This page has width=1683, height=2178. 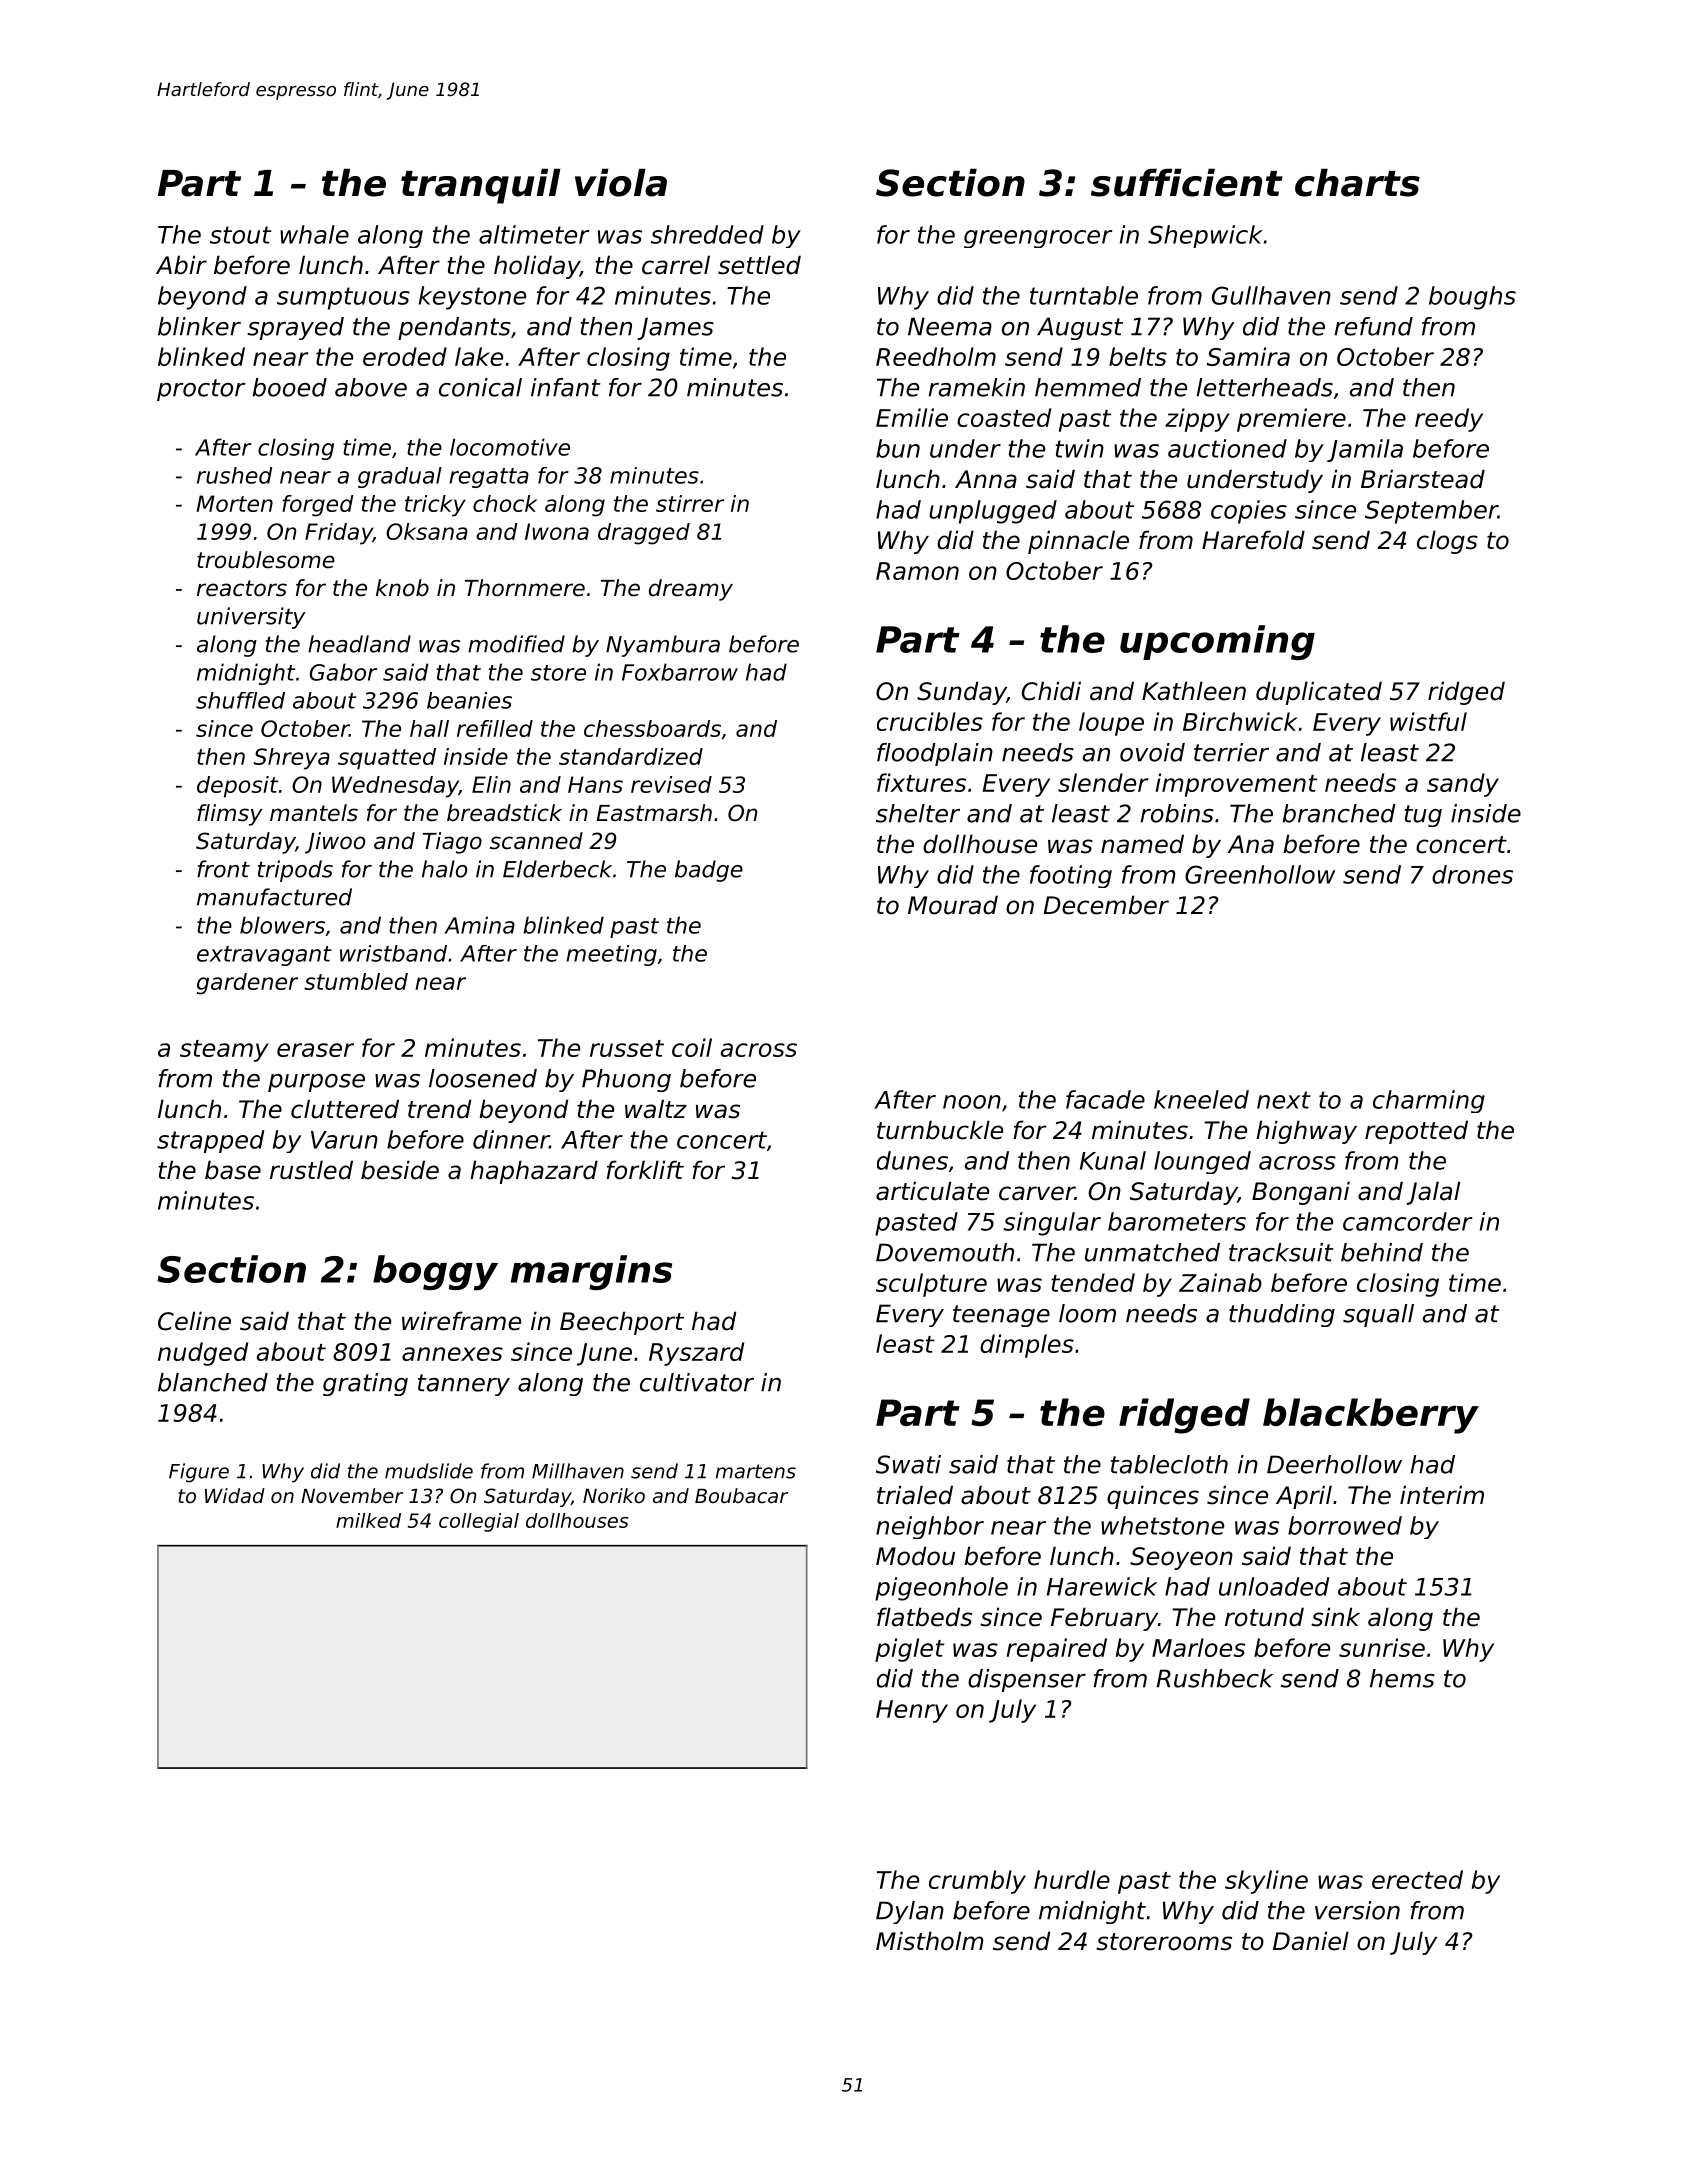 I want to click on Samira, so click(x=1248, y=356).
